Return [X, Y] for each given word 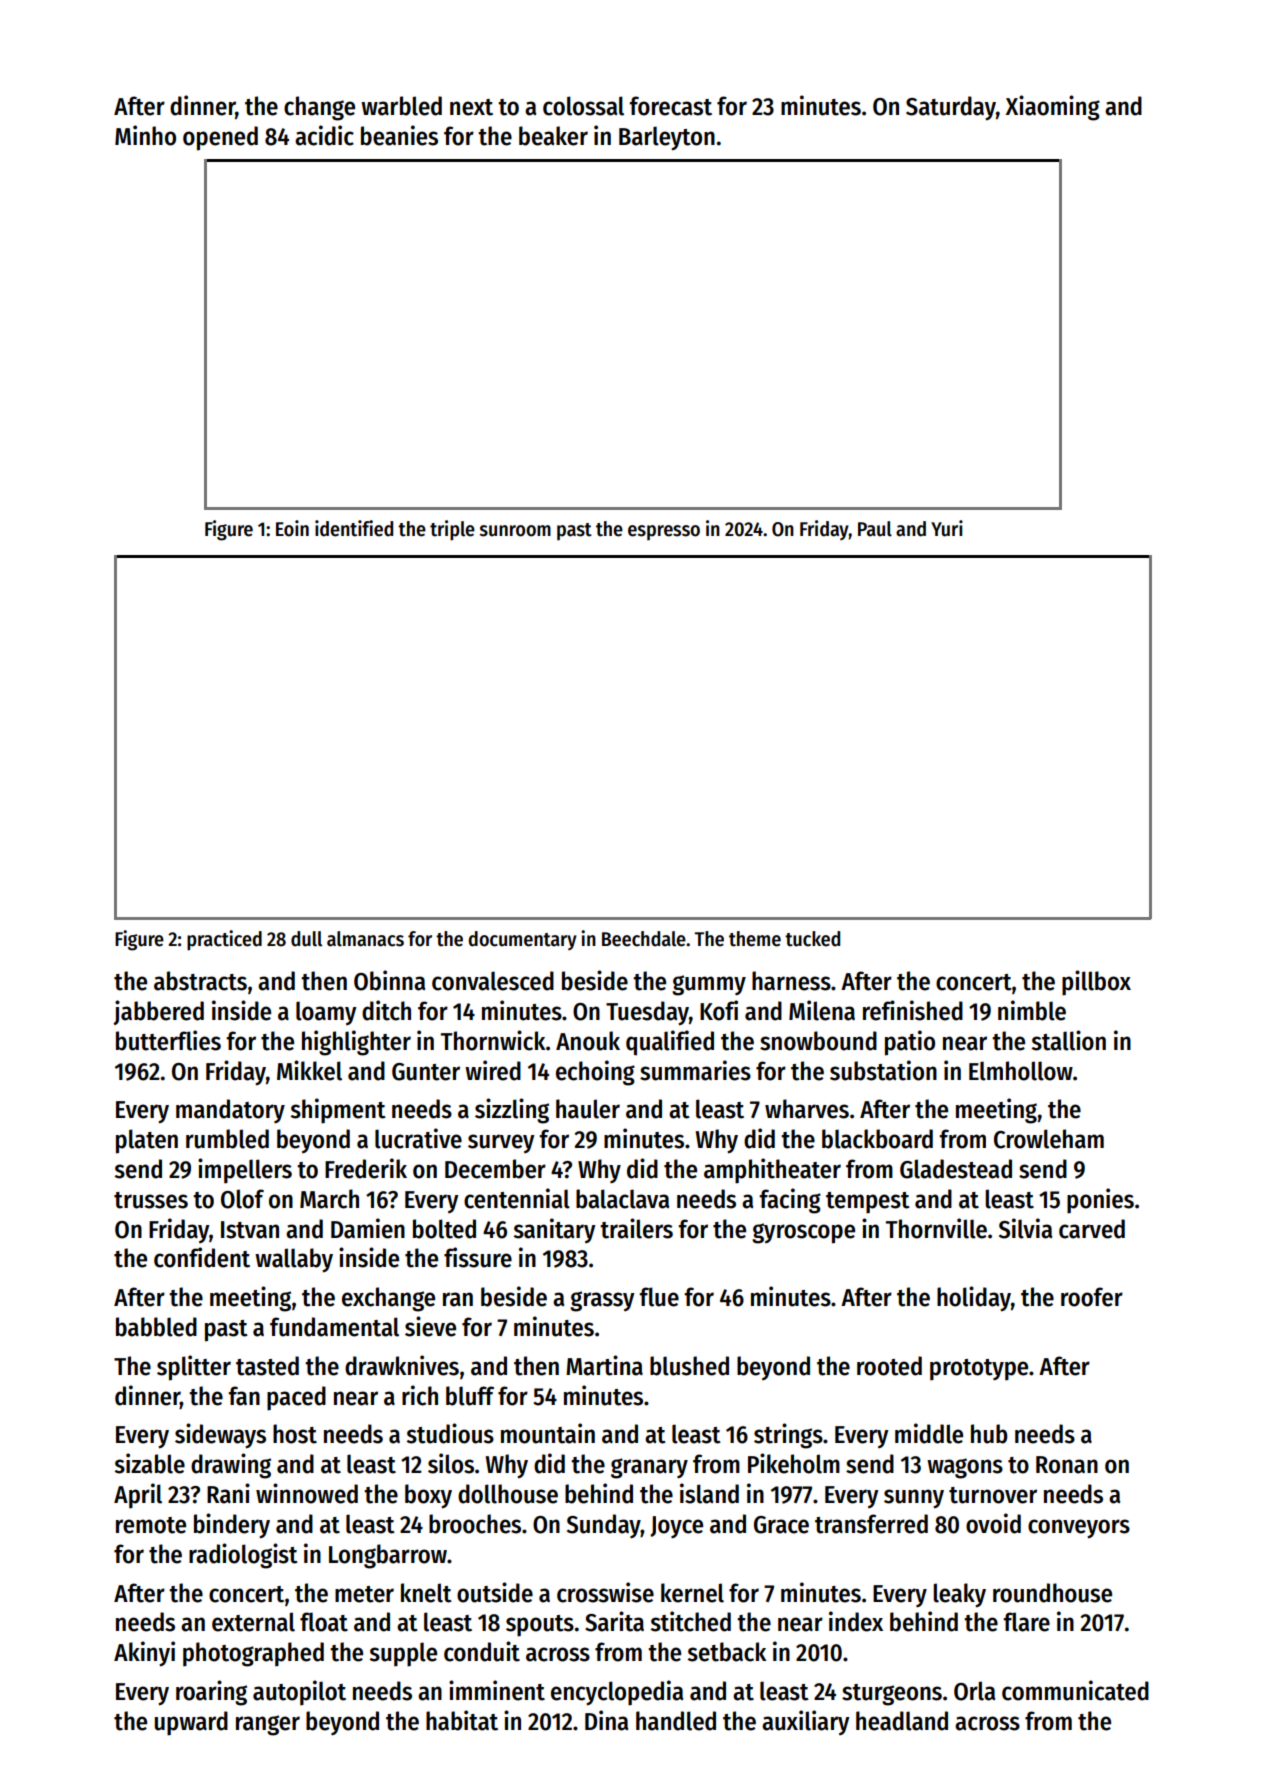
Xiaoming [1053, 108]
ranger [268, 1725]
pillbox [1096, 983]
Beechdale [644, 939]
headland [902, 1721]
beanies [399, 135]
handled [676, 1721]
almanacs [365, 939]
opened [220, 138]
